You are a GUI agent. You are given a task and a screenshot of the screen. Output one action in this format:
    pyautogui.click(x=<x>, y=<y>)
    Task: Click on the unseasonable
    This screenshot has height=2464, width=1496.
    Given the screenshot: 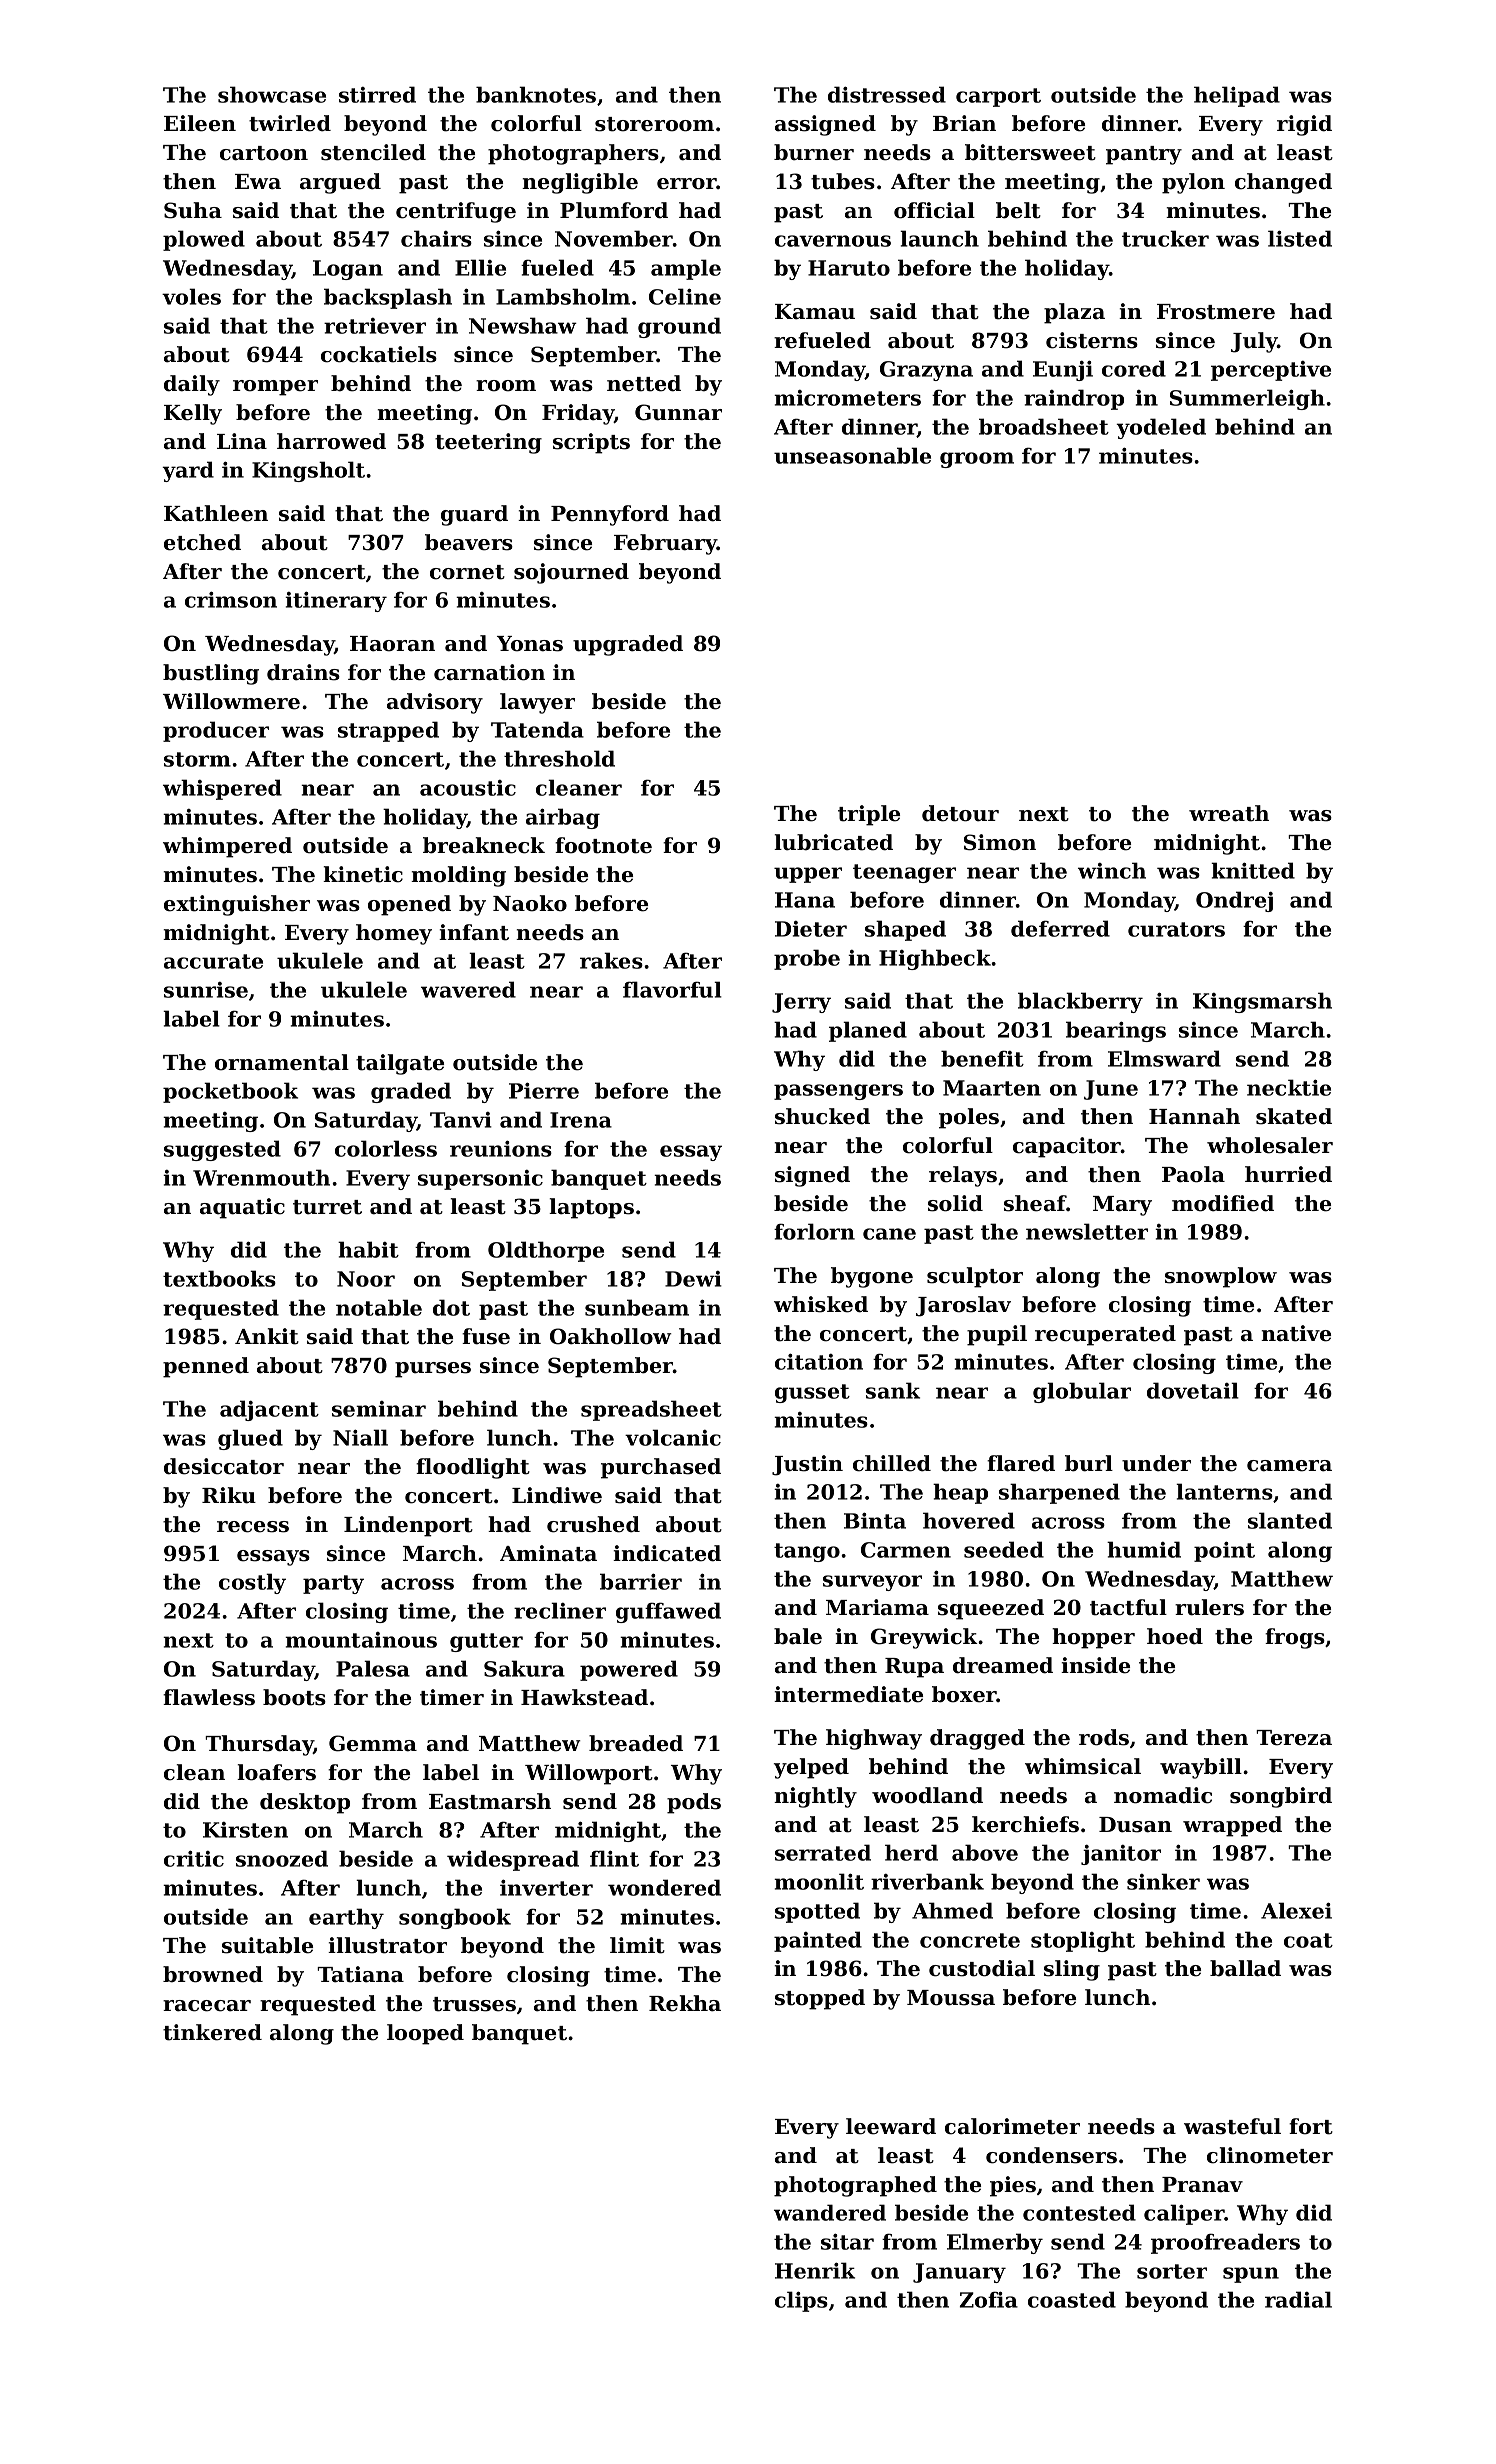 What is the action you would take?
    pyautogui.click(x=852, y=455)
